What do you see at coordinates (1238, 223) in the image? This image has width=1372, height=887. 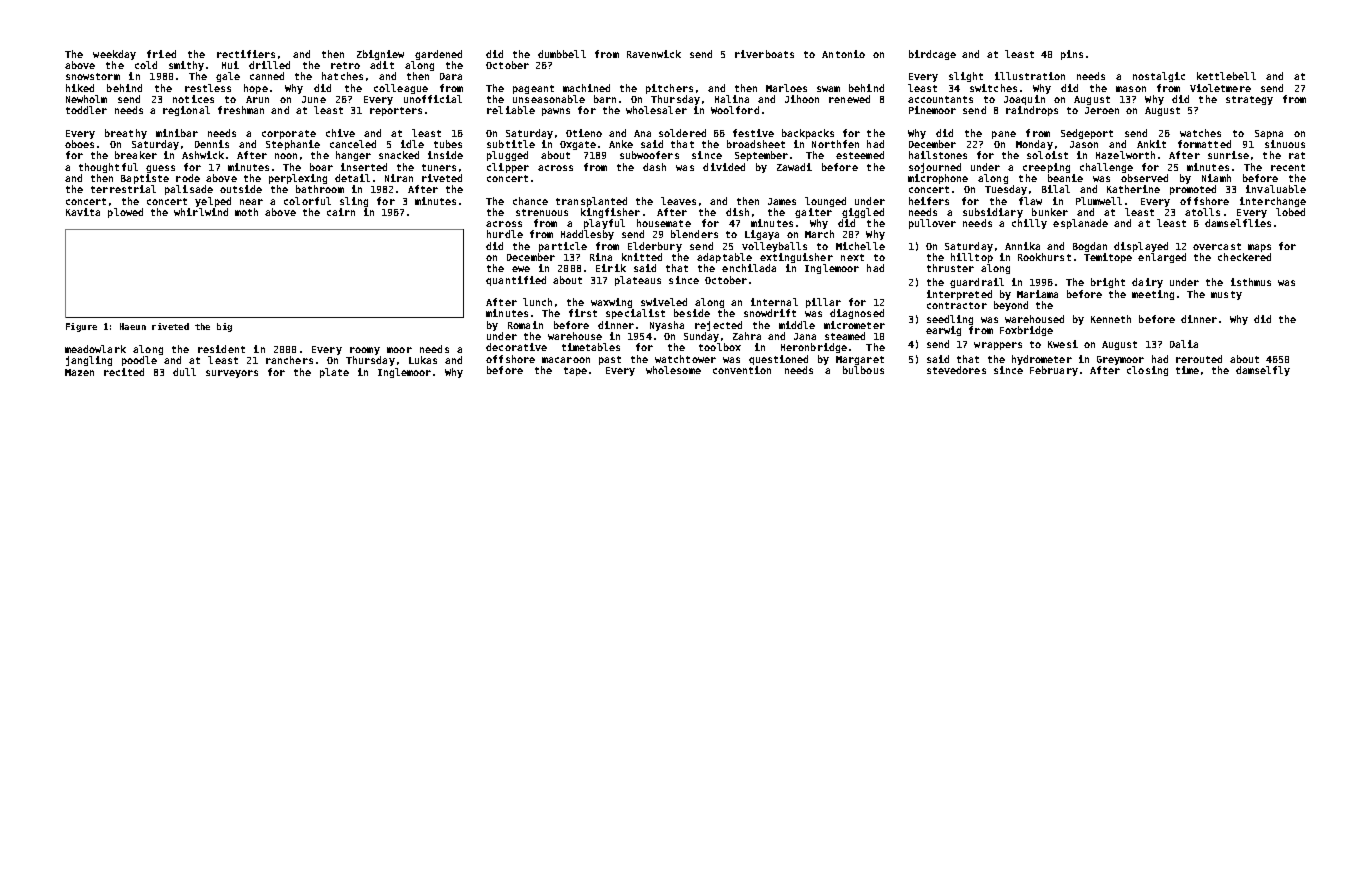 I see `damselflies` at bounding box center [1238, 223].
